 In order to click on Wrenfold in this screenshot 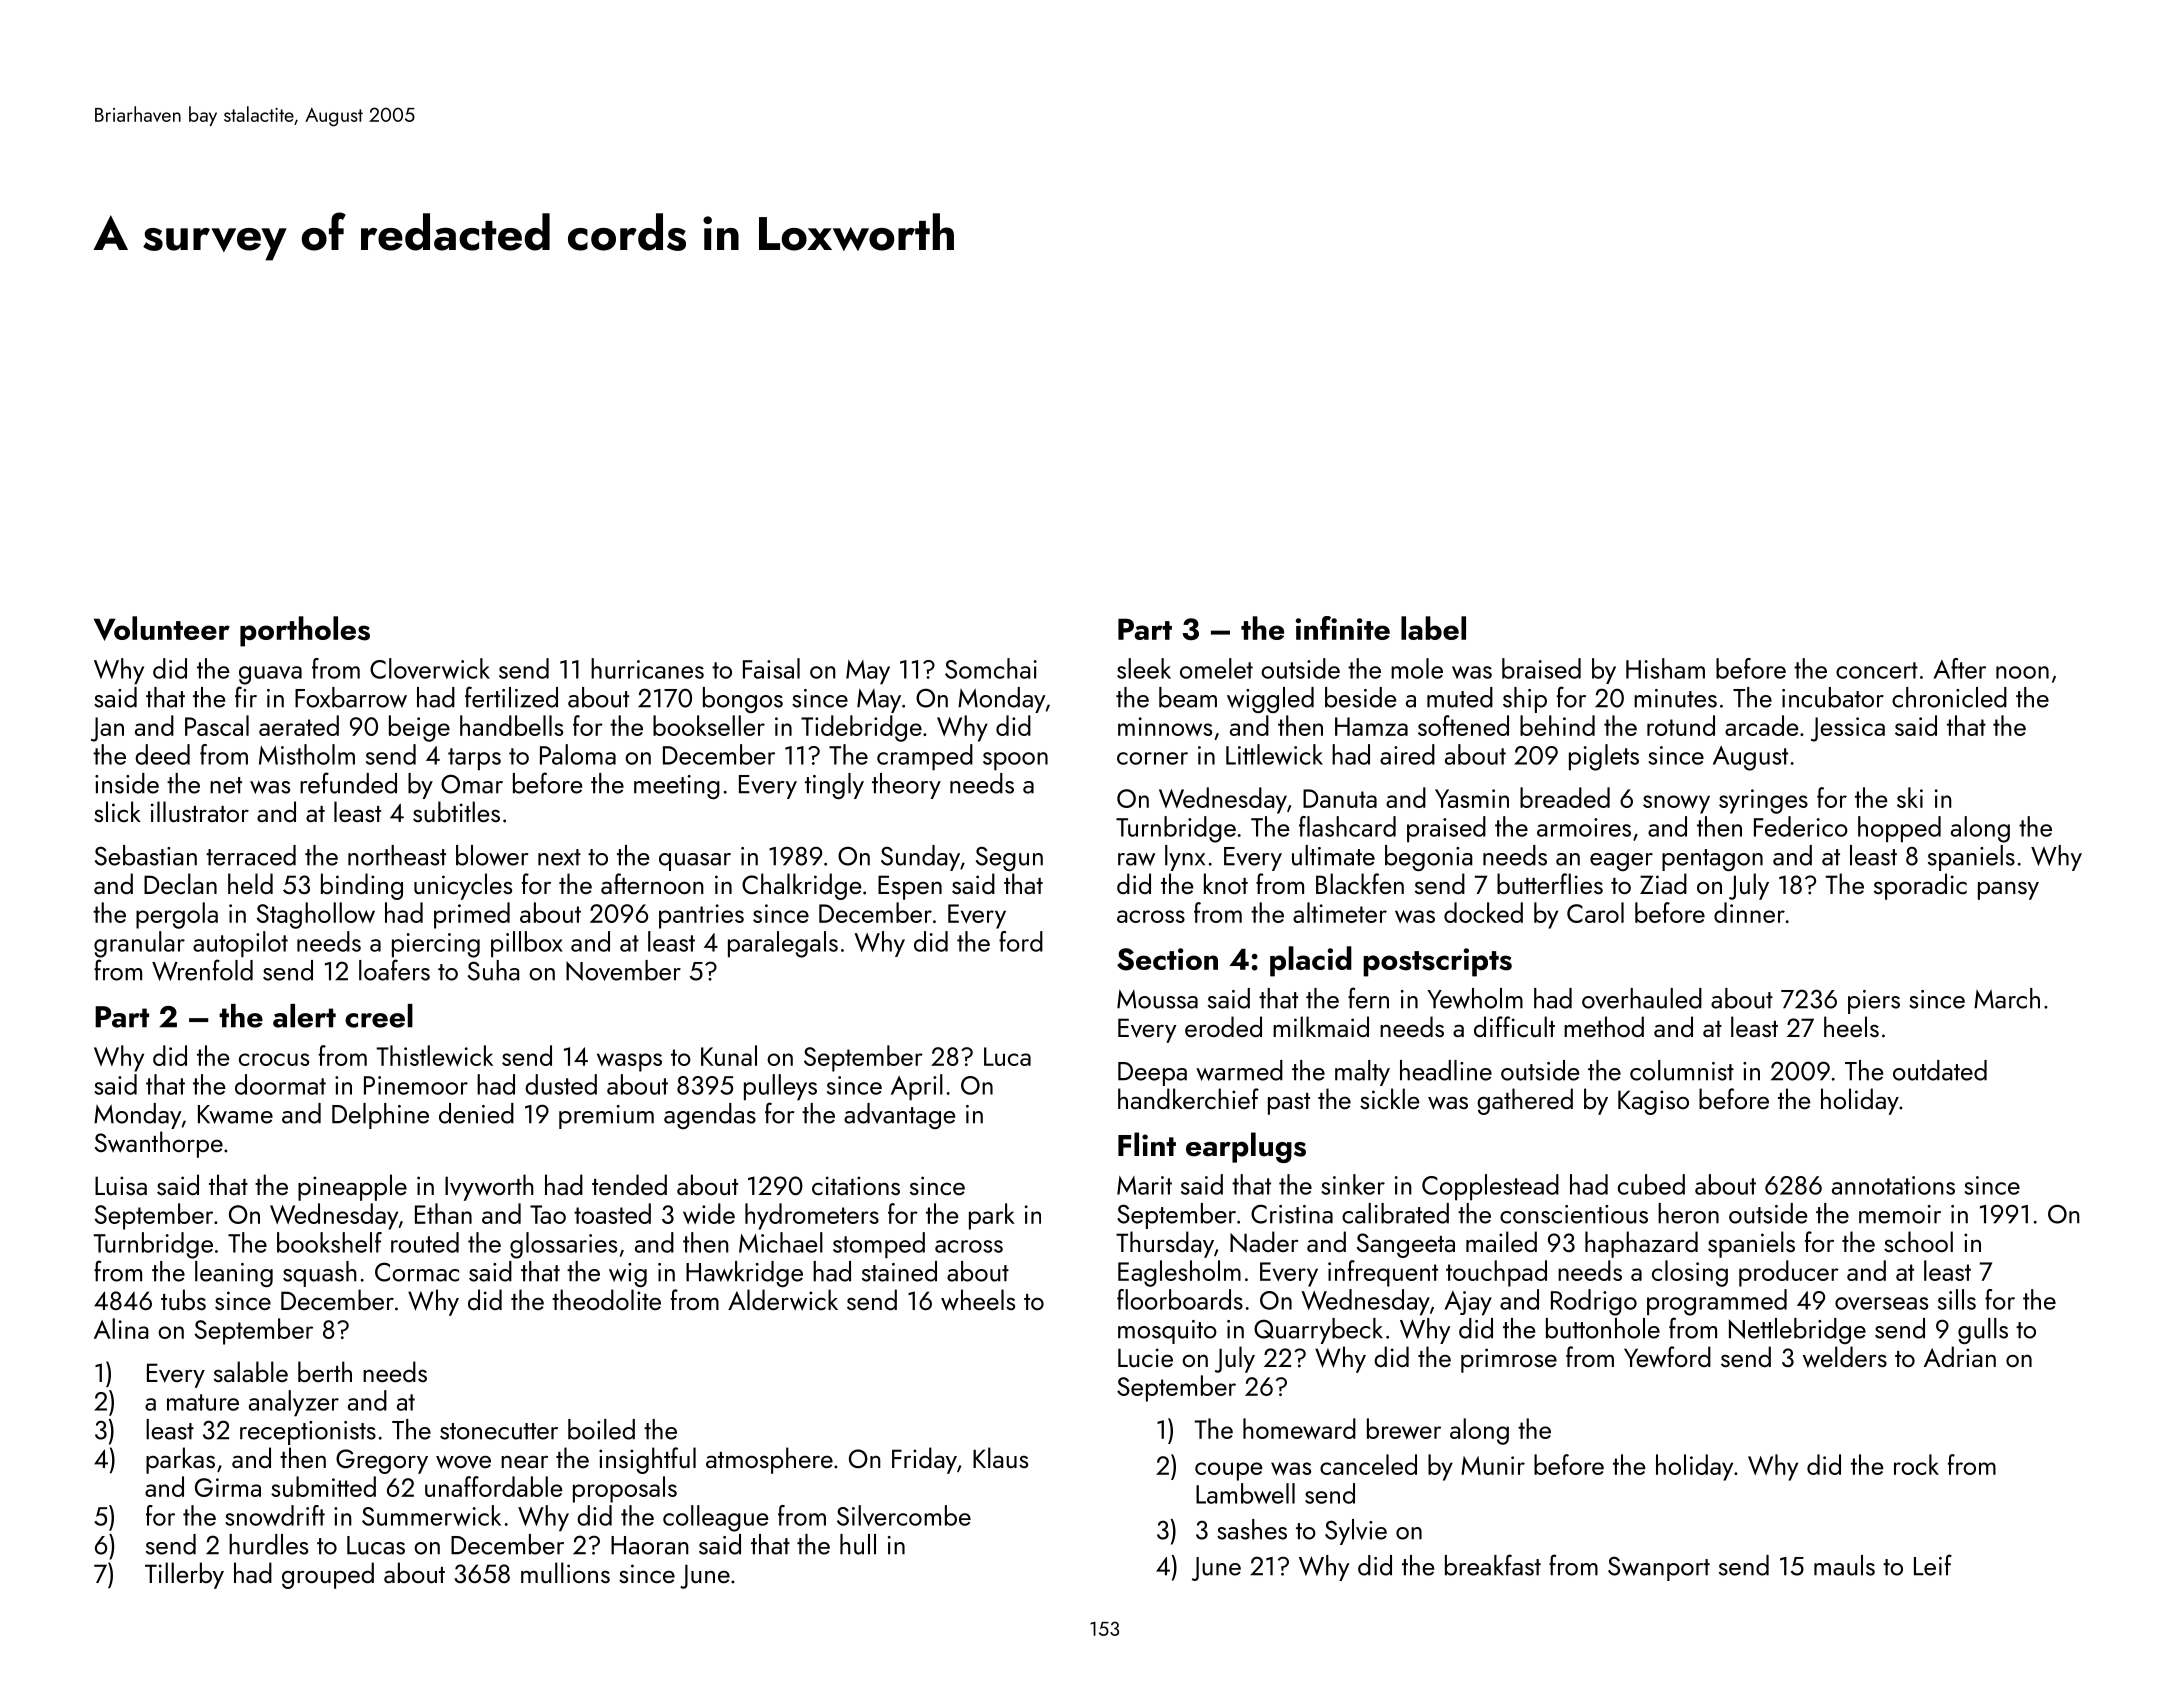, I will do `click(202, 970)`.
